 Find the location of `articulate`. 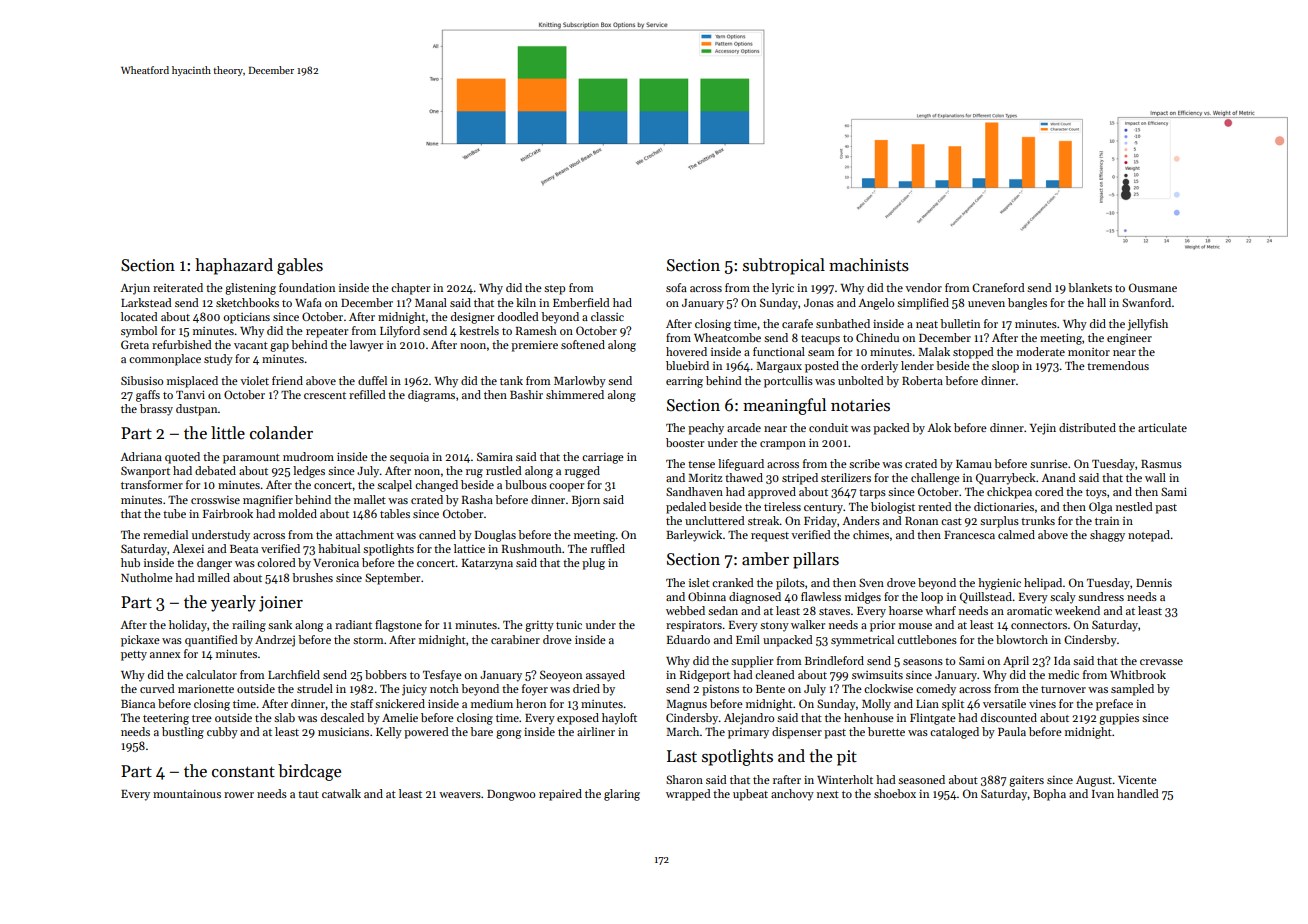

articulate is located at coordinates (1162, 427).
